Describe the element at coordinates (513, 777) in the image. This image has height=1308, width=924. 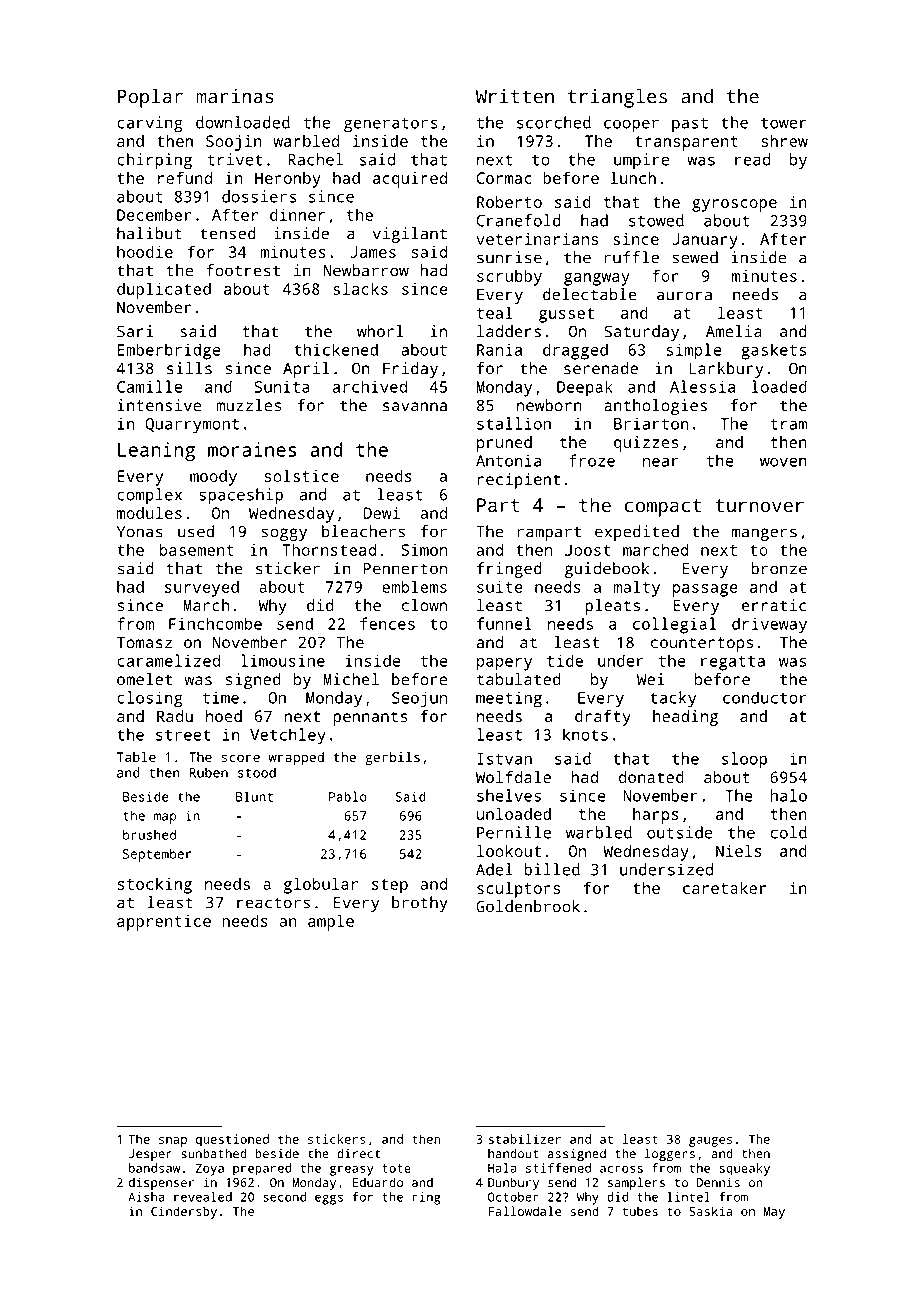
I see `Wolfdale` at that location.
